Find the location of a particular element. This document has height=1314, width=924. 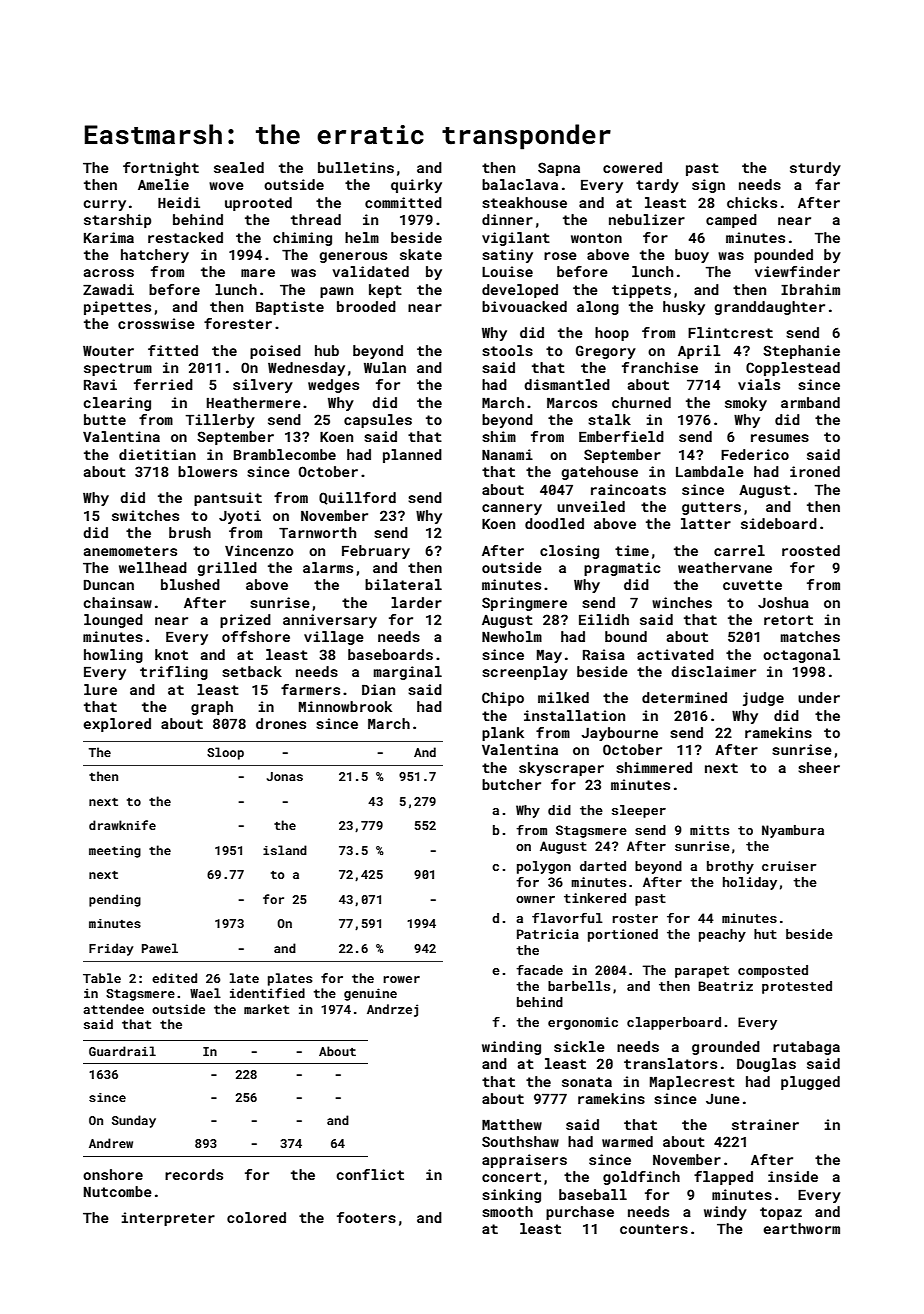

franchise is located at coordinates (660, 367).
